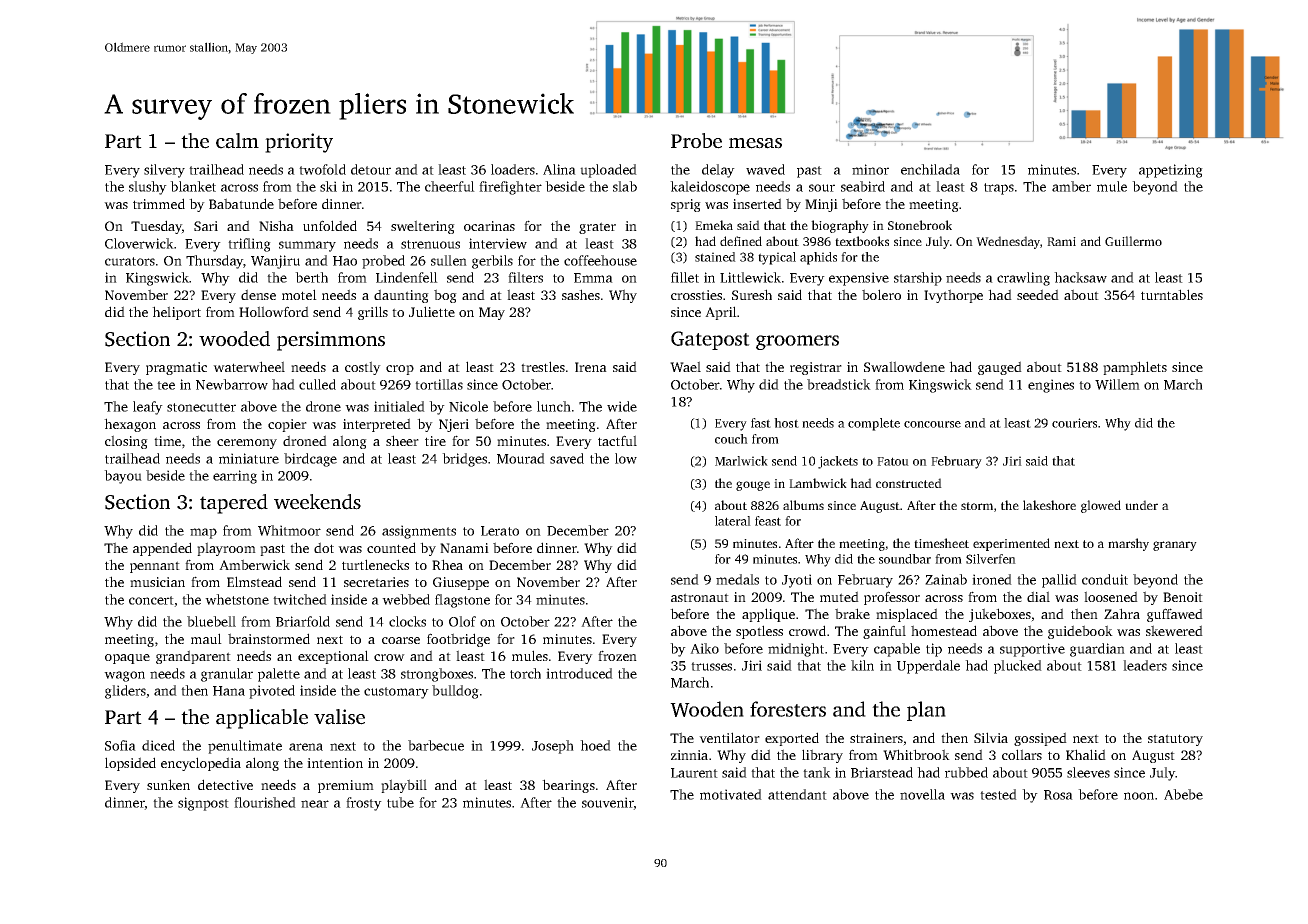  Describe the element at coordinates (768, 521) in the page. I see `feast` at that location.
